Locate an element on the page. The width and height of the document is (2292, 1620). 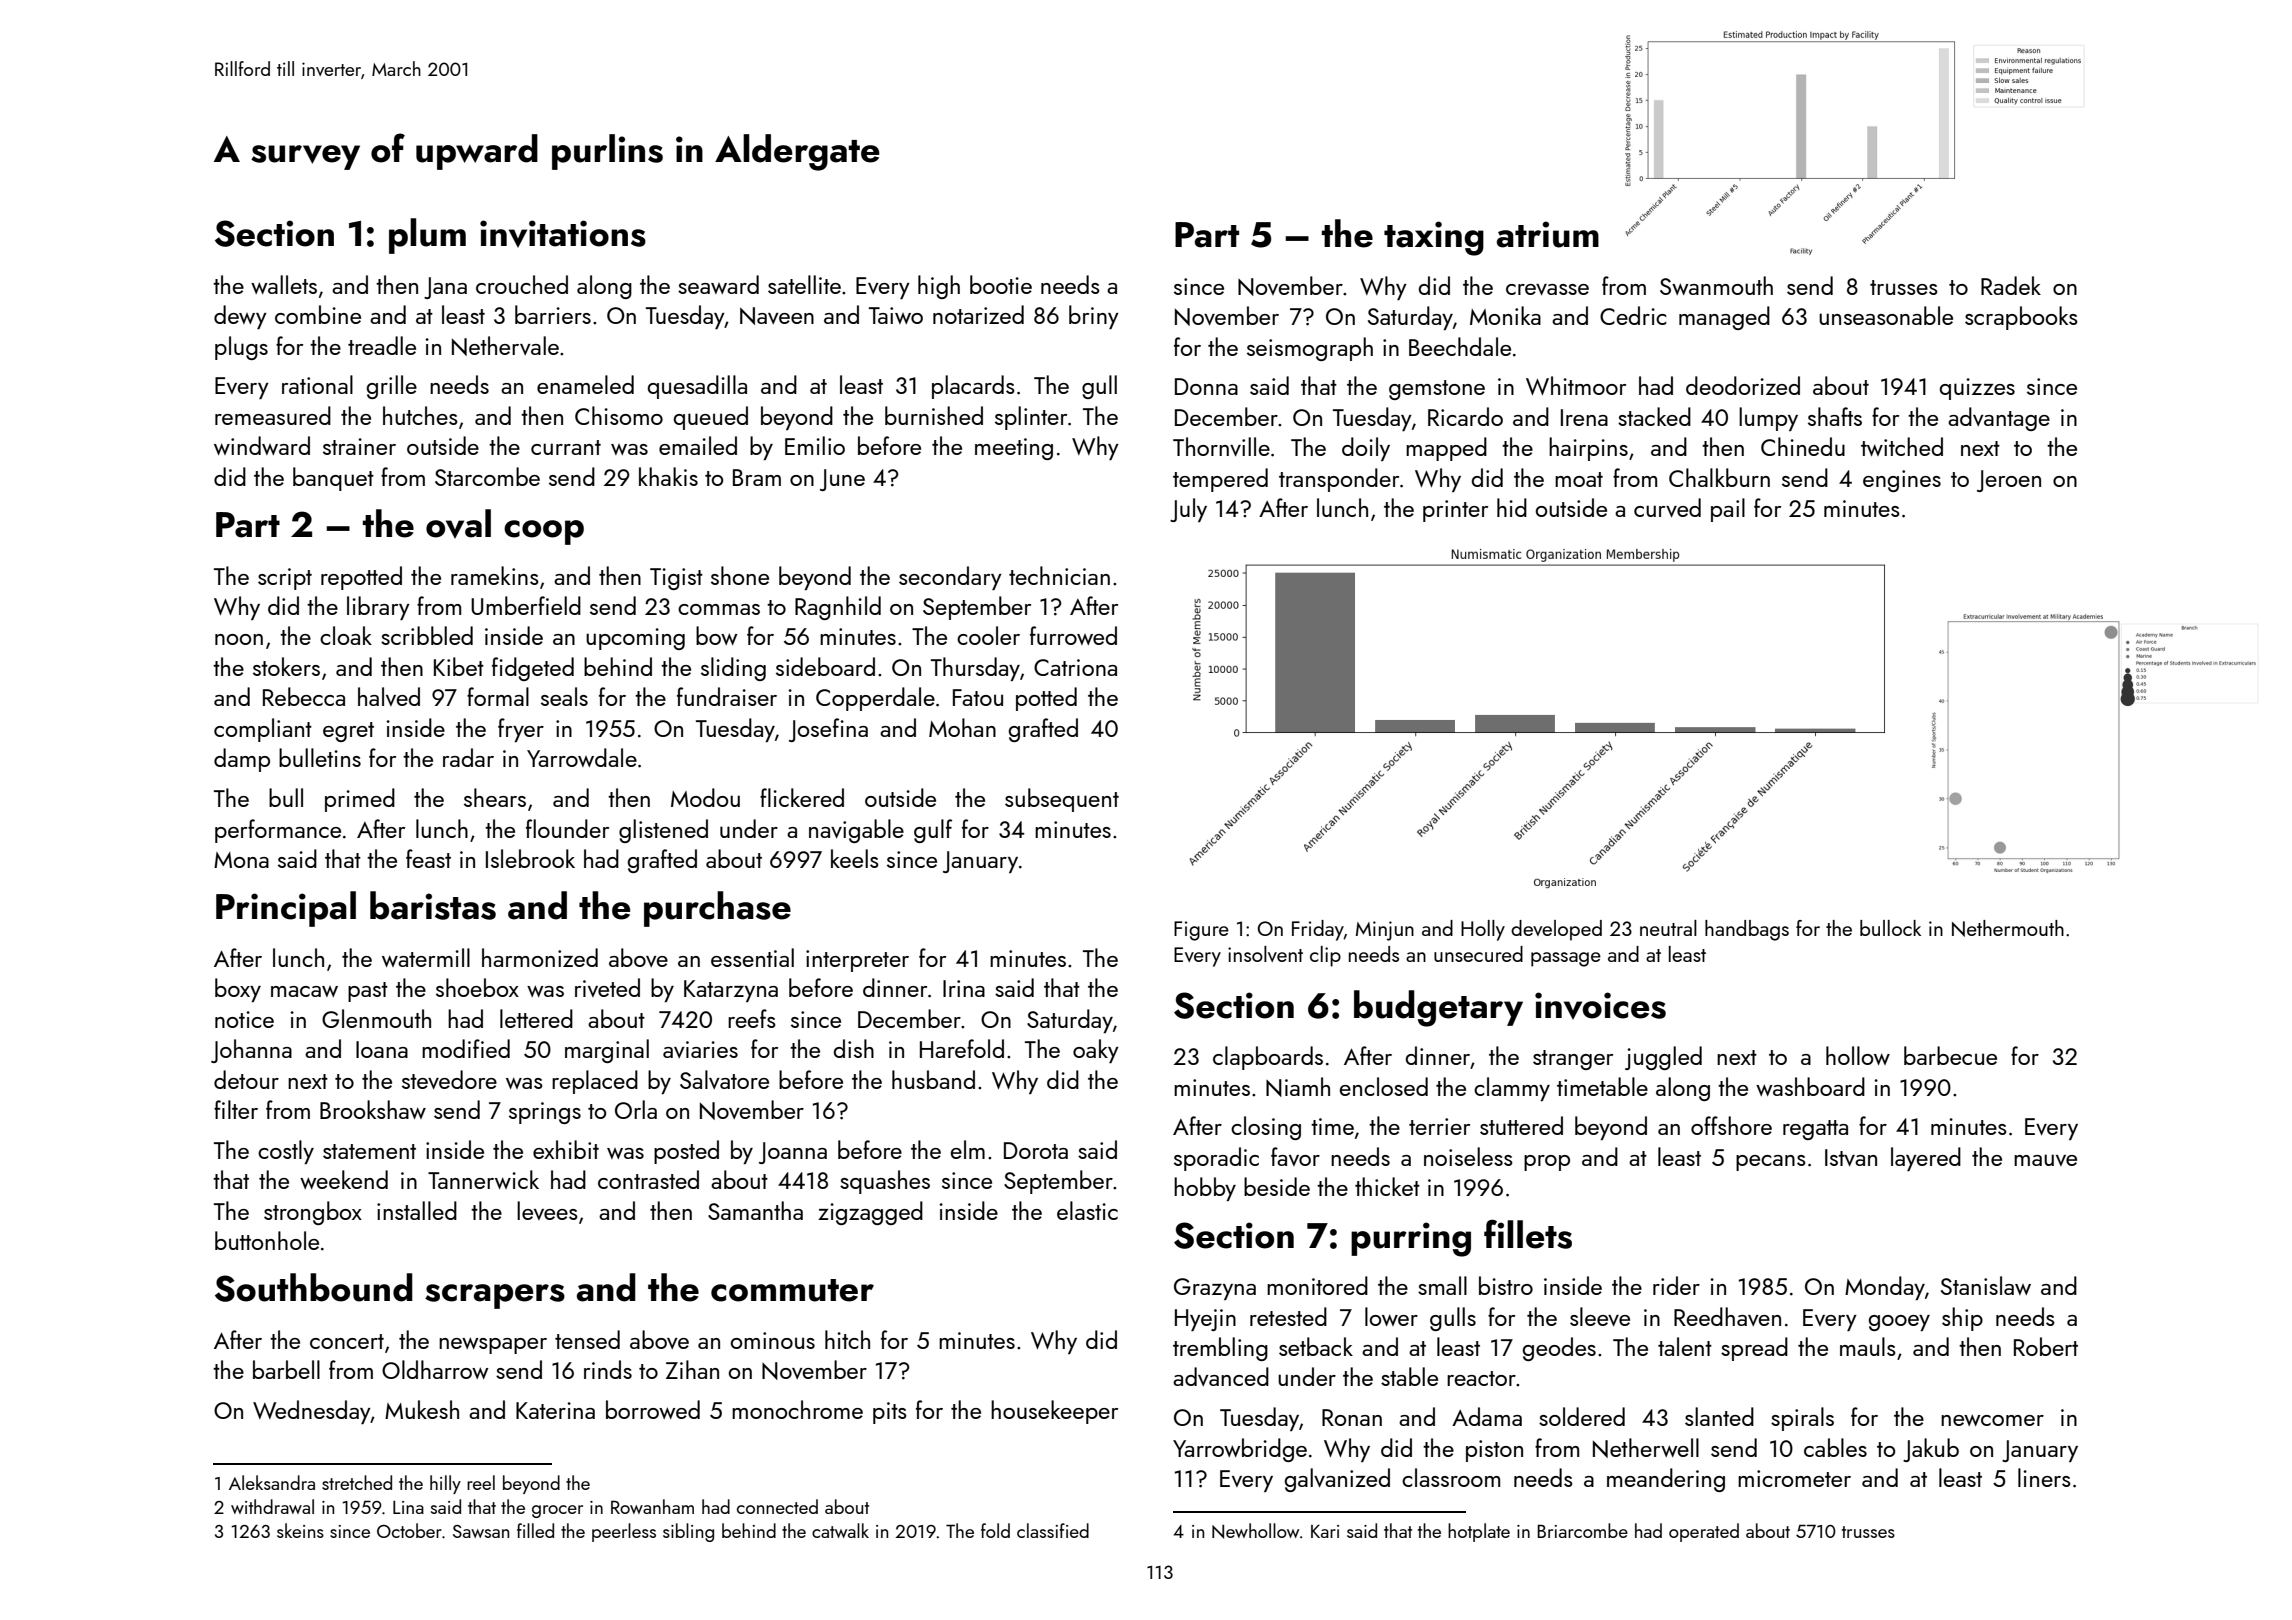
scribbled is located at coordinates (427, 635).
